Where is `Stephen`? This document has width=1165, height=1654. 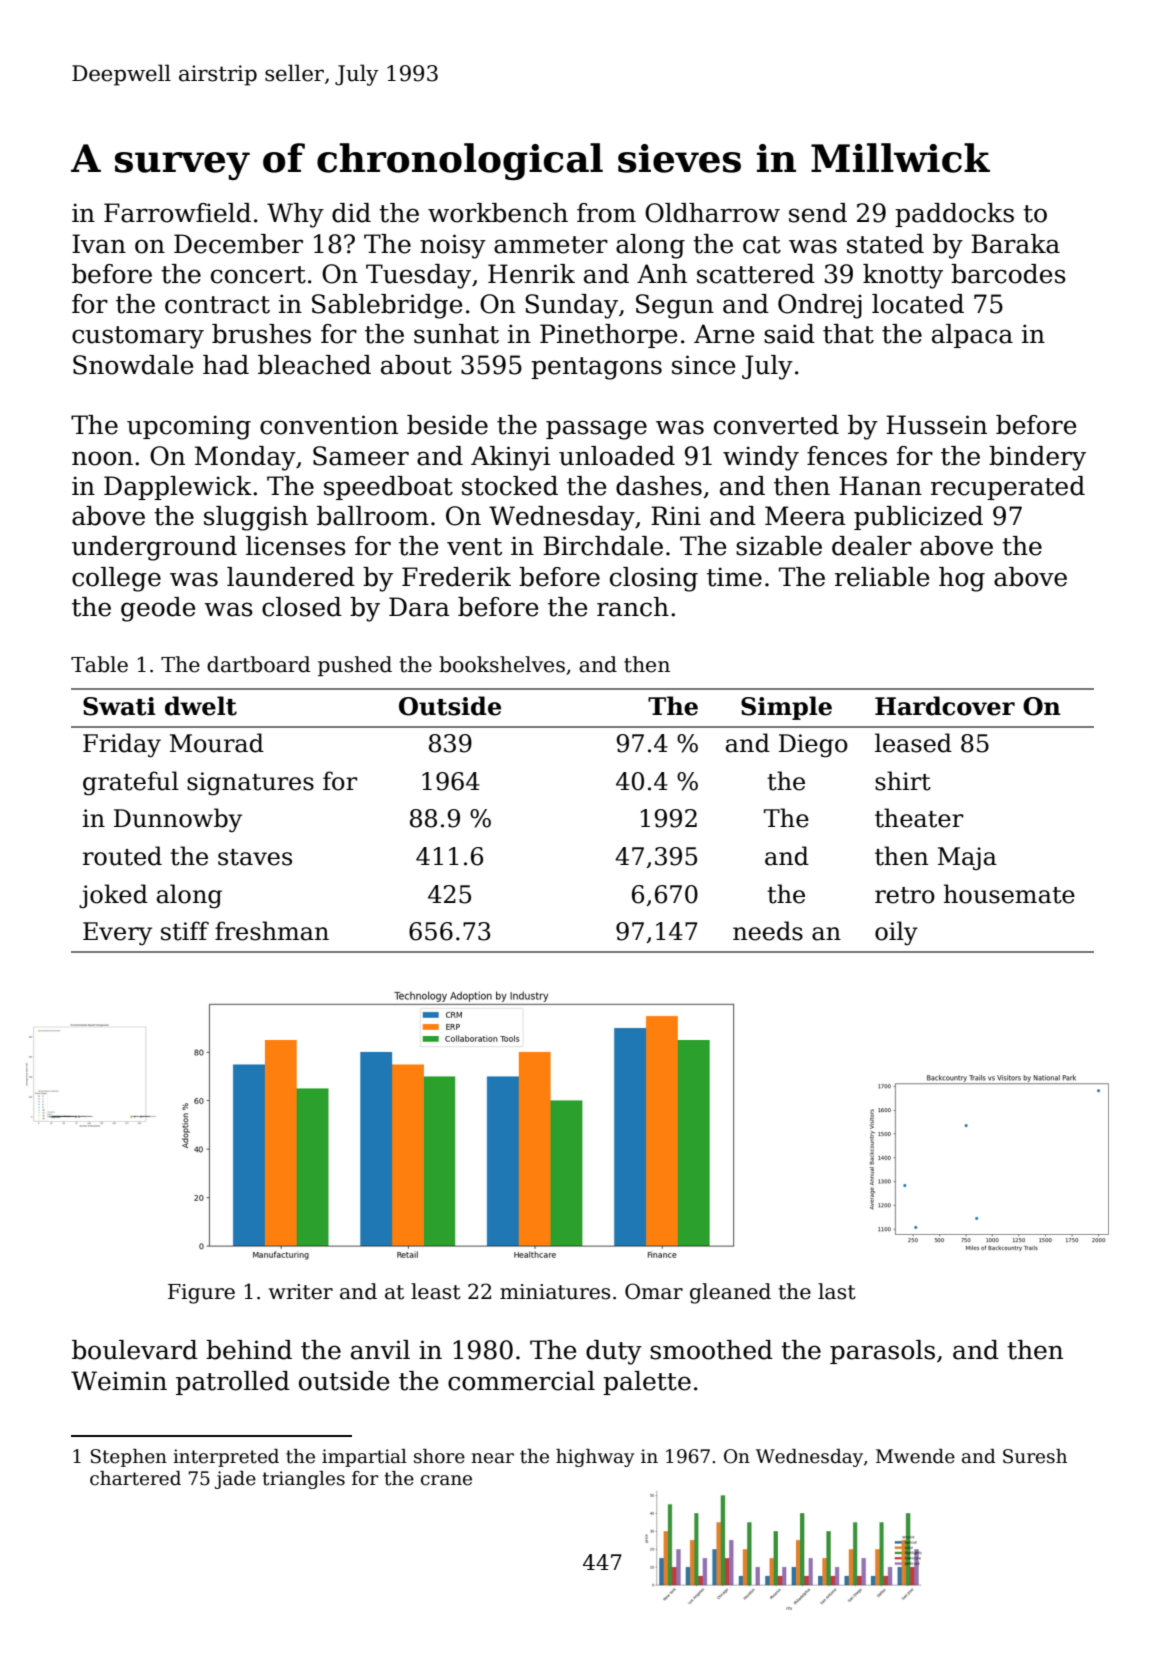 Stephen is located at coordinates (129, 1458).
